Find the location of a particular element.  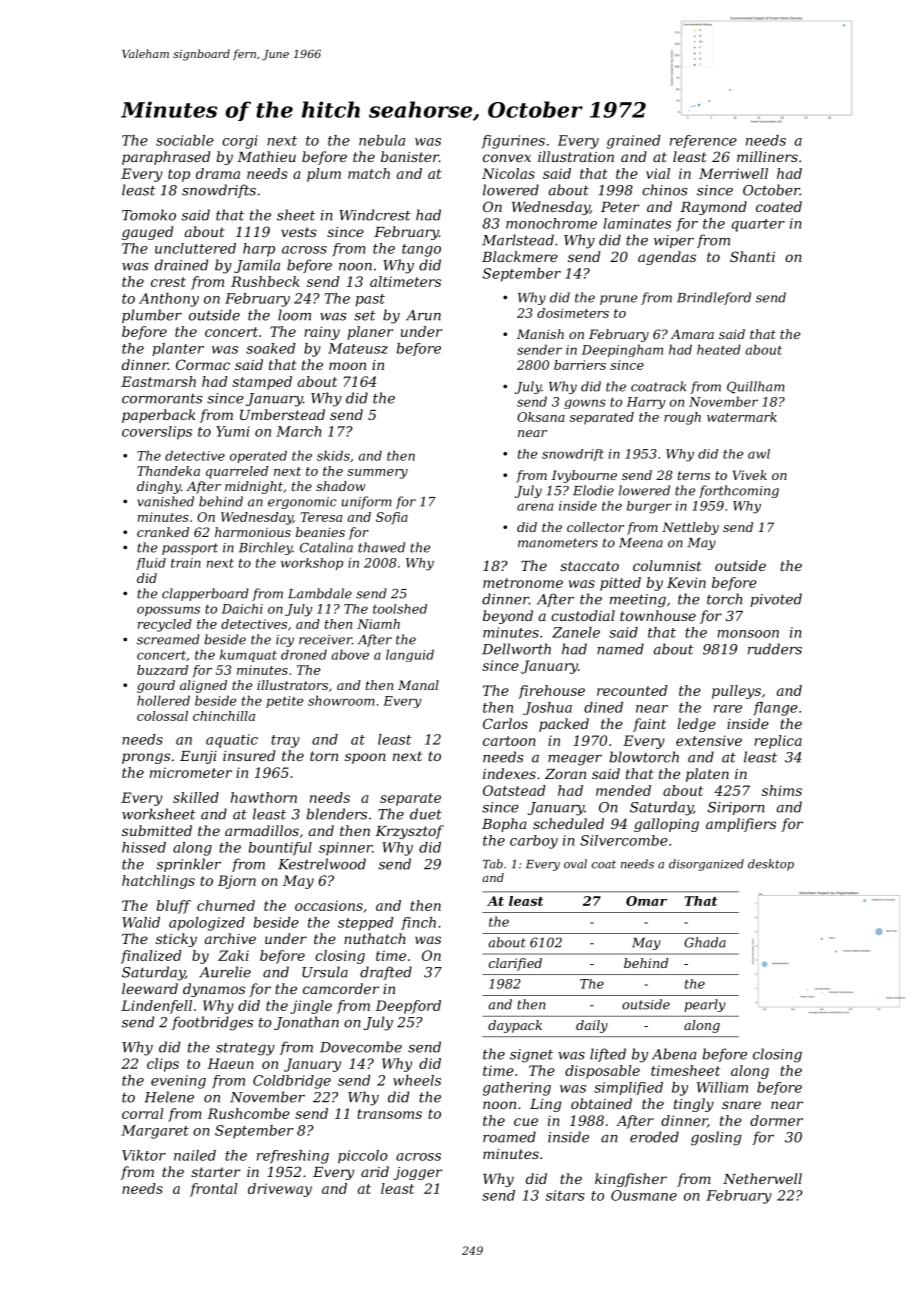

amplifiers is located at coordinates (741, 825).
